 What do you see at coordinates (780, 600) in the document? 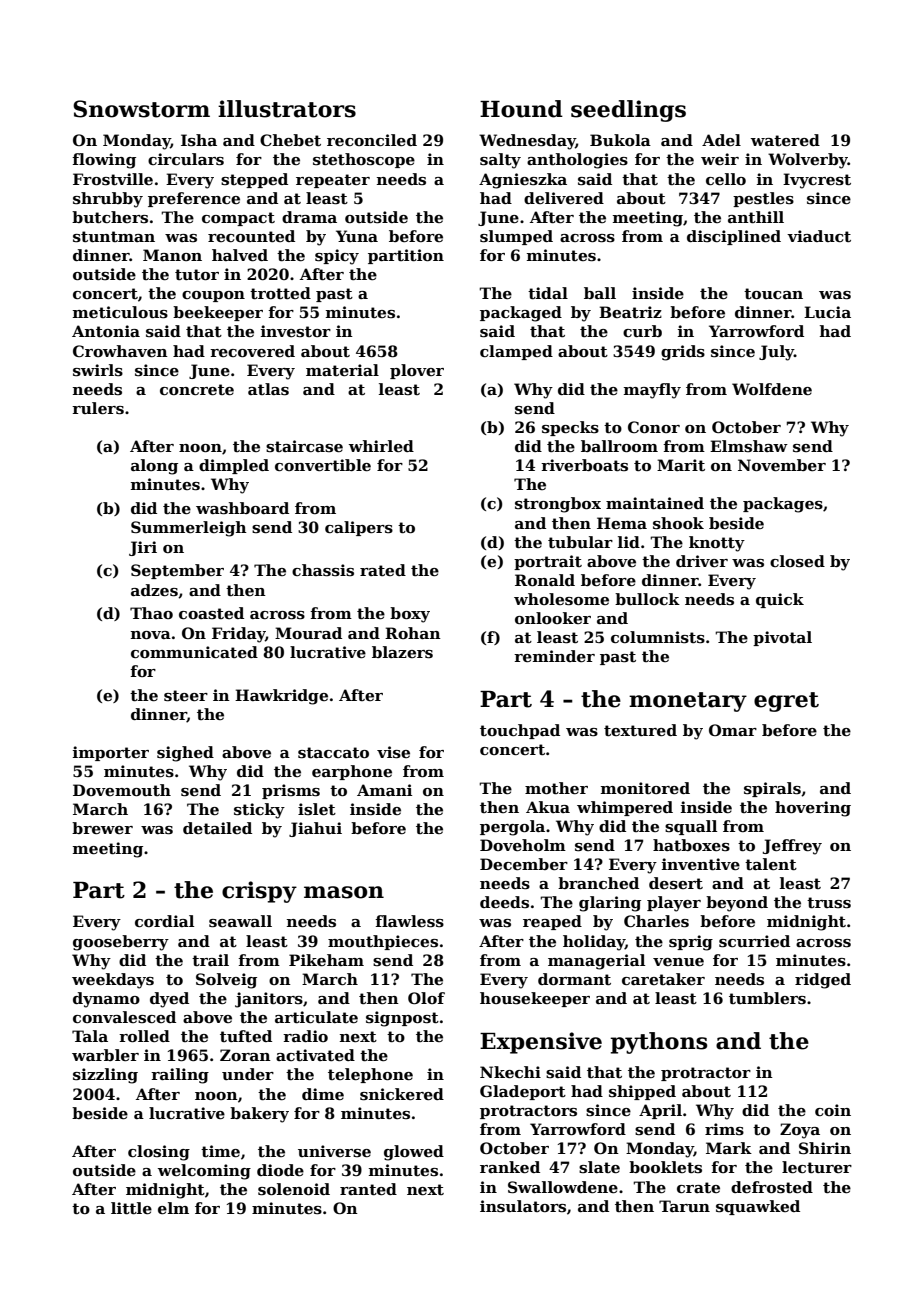
I see `quick` at bounding box center [780, 600].
